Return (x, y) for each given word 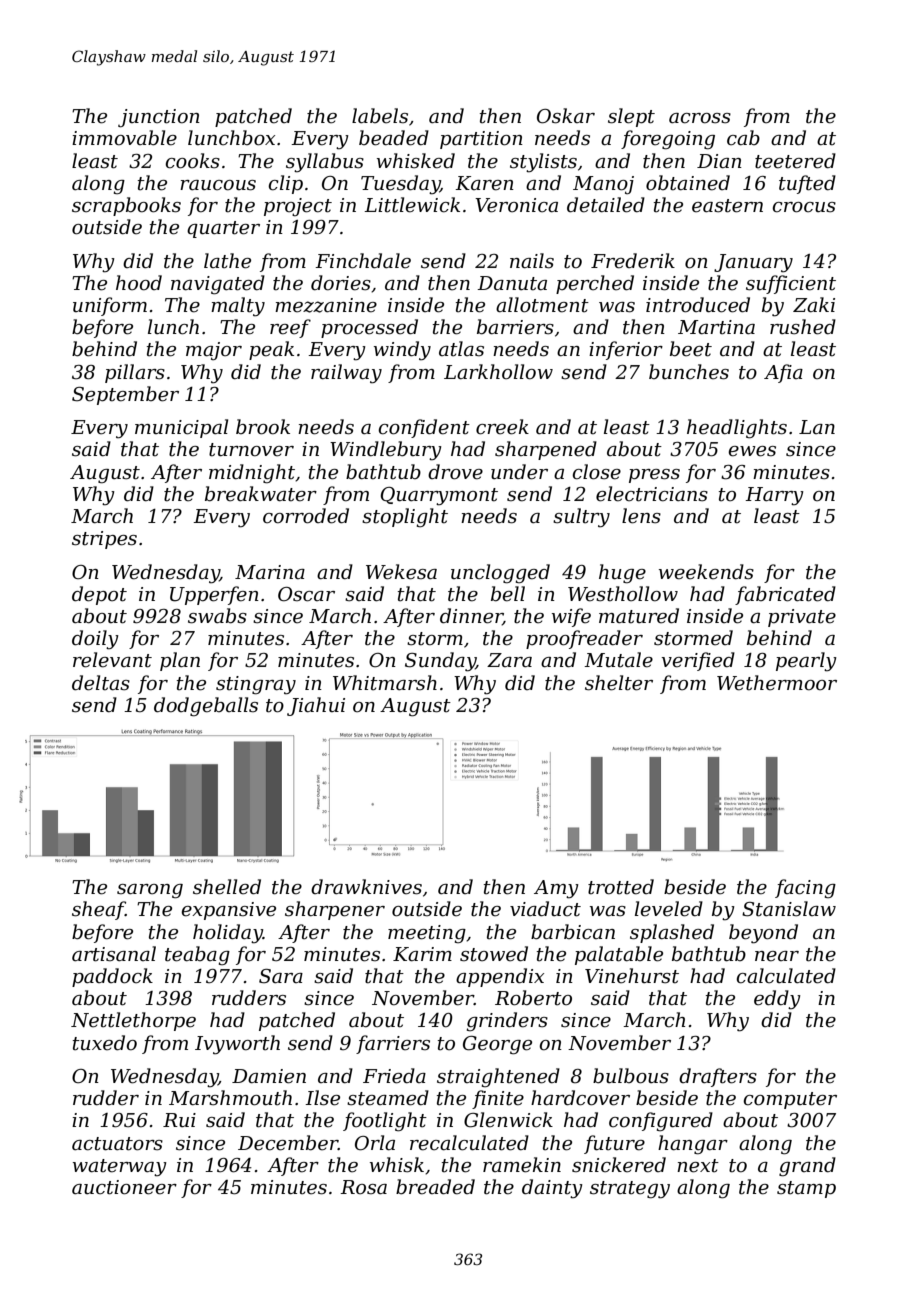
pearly (806, 662)
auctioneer (124, 1187)
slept (631, 117)
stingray (256, 685)
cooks (192, 161)
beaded (394, 138)
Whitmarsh (385, 683)
